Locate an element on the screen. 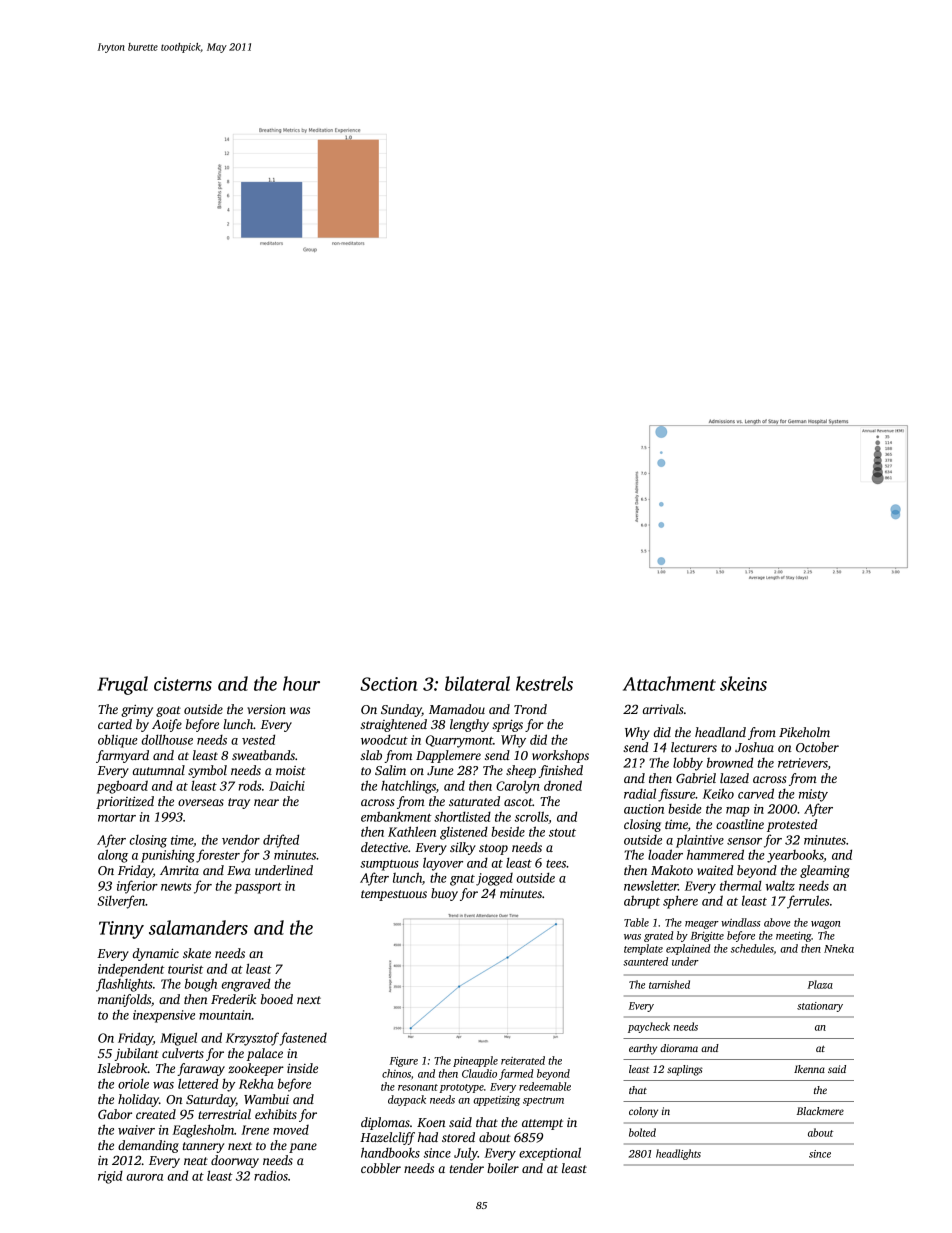 This screenshot has width=952, height=1233. radios is located at coordinates (271, 1175).
